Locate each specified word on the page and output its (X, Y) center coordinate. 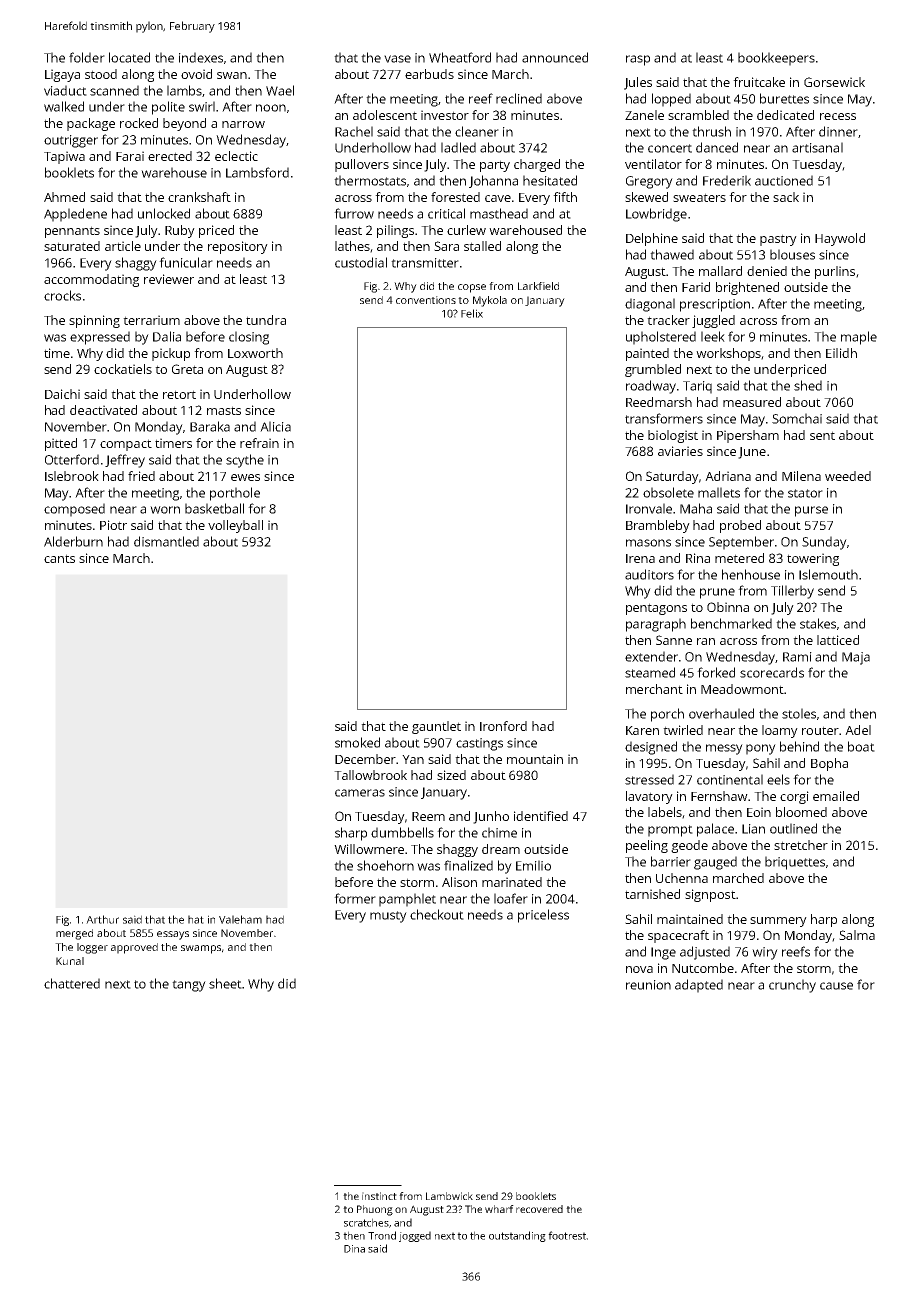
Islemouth (828, 574)
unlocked (164, 213)
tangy (189, 986)
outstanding (517, 1236)
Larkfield (538, 286)
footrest (567, 1235)
